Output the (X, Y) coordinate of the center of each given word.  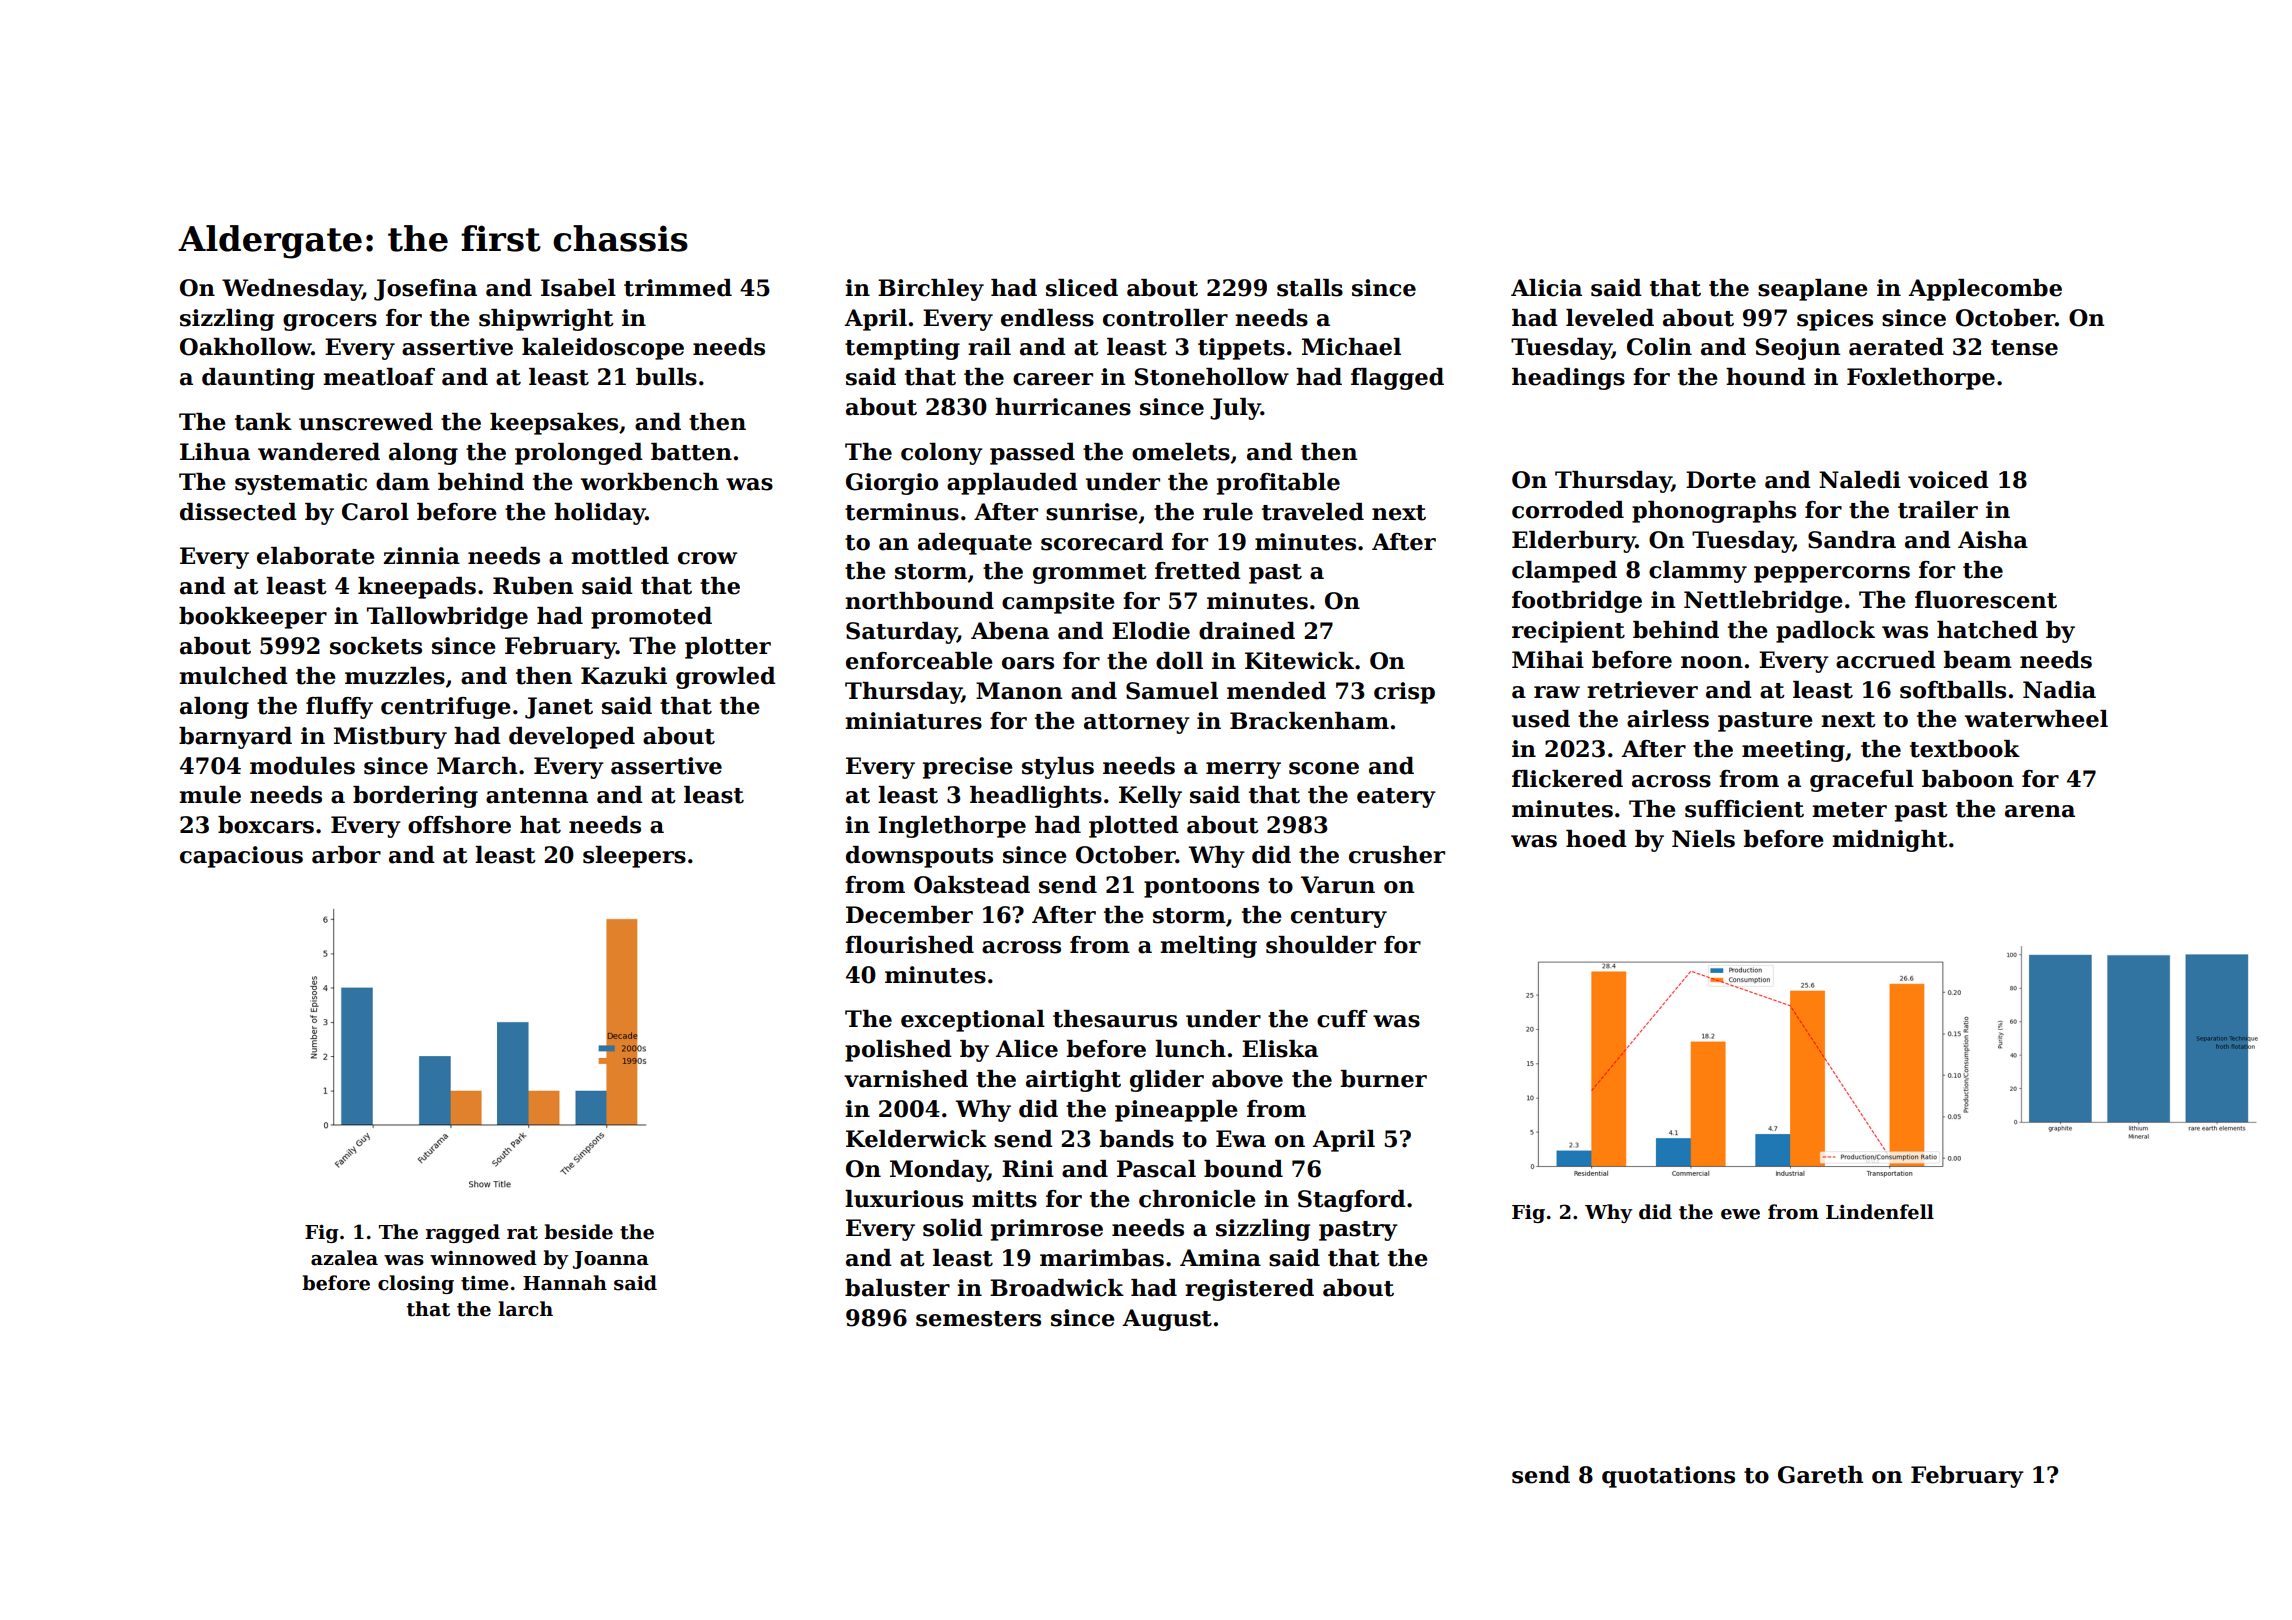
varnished (906, 1079)
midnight (1890, 841)
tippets (1241, 349)
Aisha (1993, 540)
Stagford (1352, 1201)
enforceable (919, 661)
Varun (1338, 885)
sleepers (634, 857)
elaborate (316, 556)
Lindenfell (1880, 1212)
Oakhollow (245, 347)
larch (525, 1309)
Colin (1659, 347)
